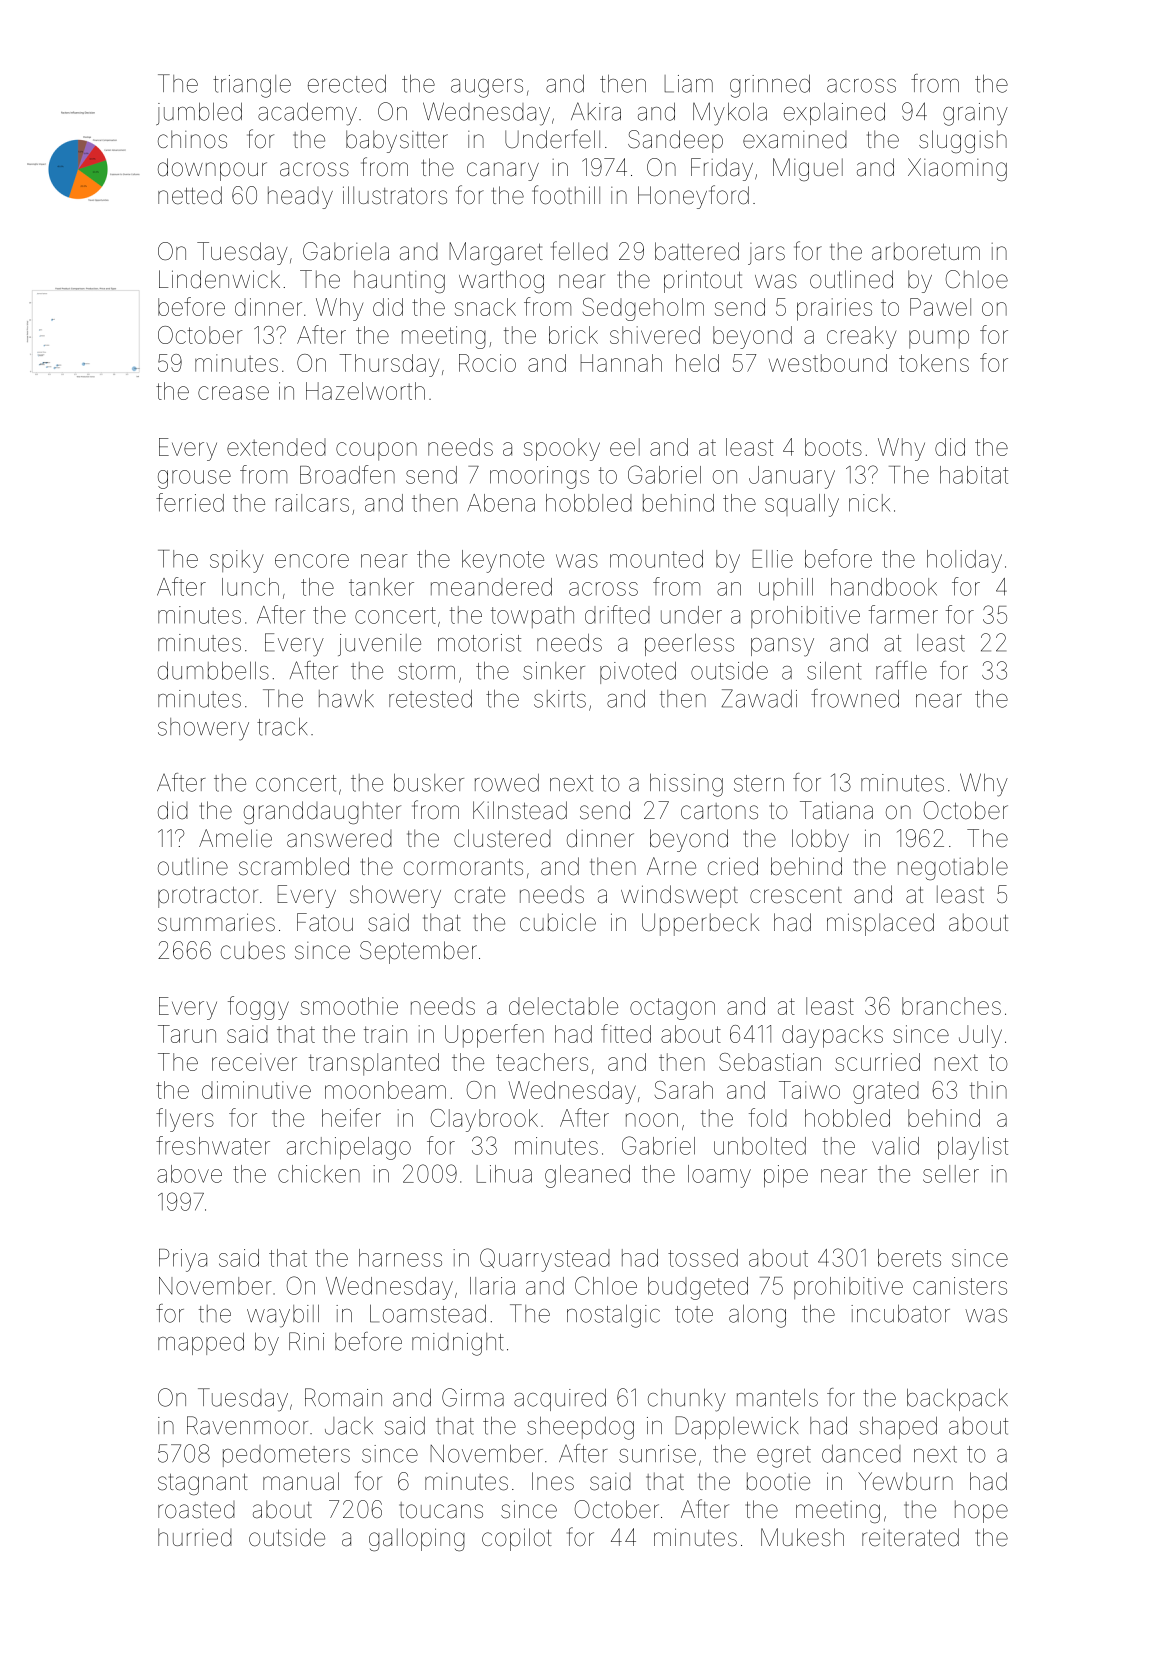 The image size is (1165, 1654). I want to click on granddaughter, so click(322, 812).
